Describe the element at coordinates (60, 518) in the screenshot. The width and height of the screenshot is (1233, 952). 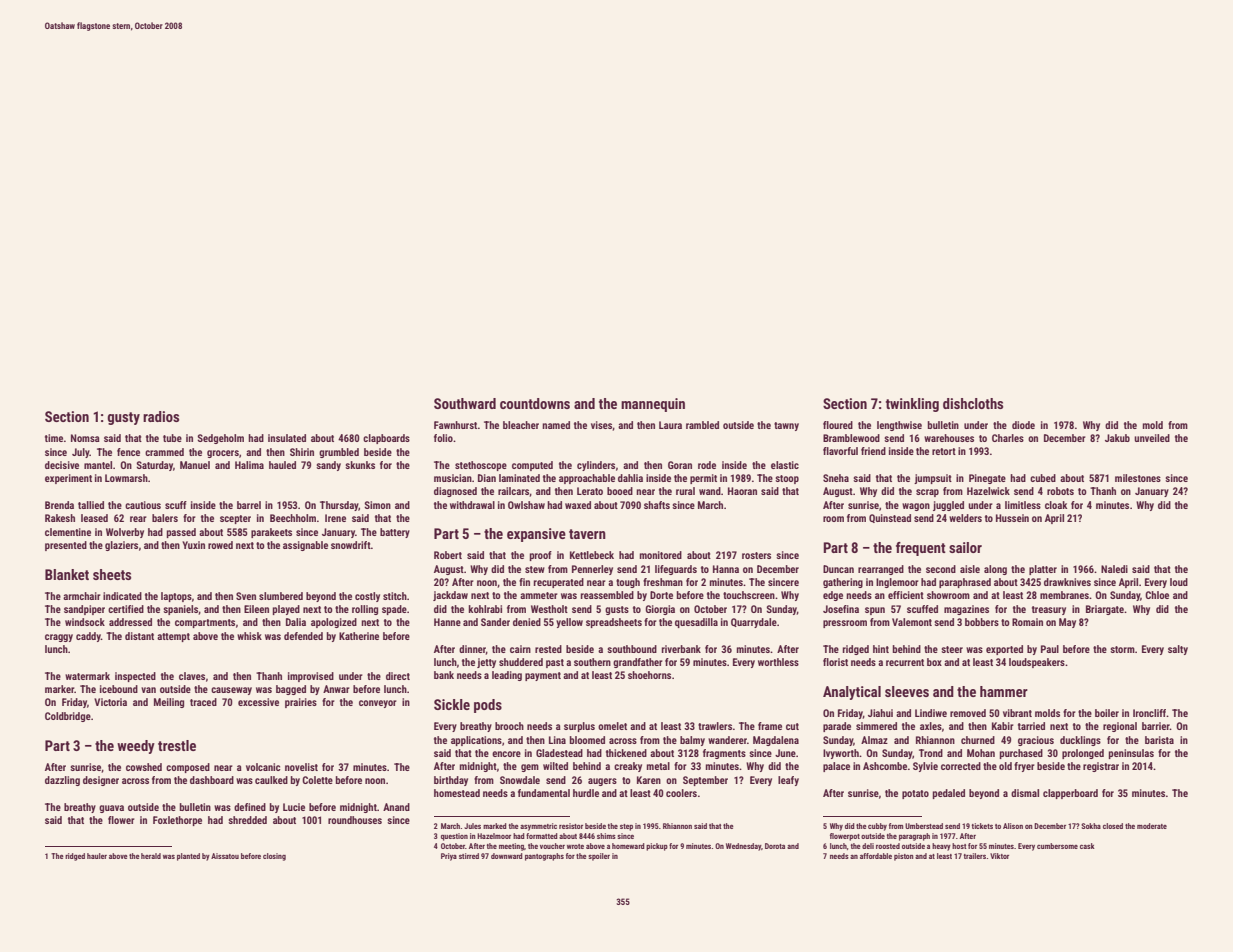
I see `Rakesh` at that location.
